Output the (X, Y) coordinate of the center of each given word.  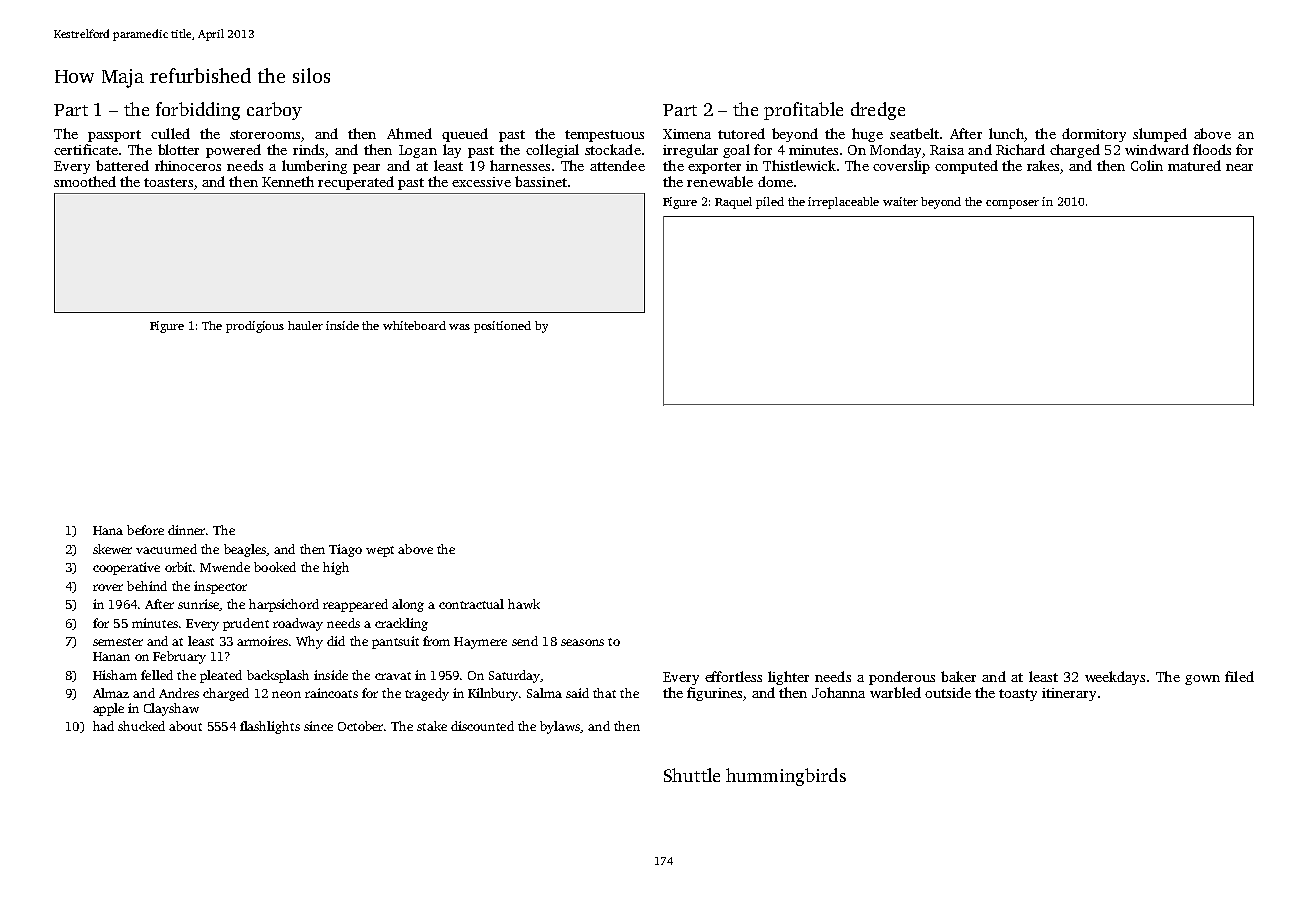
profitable (803, 111)
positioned (502, 327)
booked (275, 567)
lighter (788, 678)
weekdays (1115, 678)
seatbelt (914, 133)
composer (1012, 204)
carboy (274, 111)
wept (380, 551)
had (103, 726)
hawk (524, 604)
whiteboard (414, 325)
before (145, 530)
